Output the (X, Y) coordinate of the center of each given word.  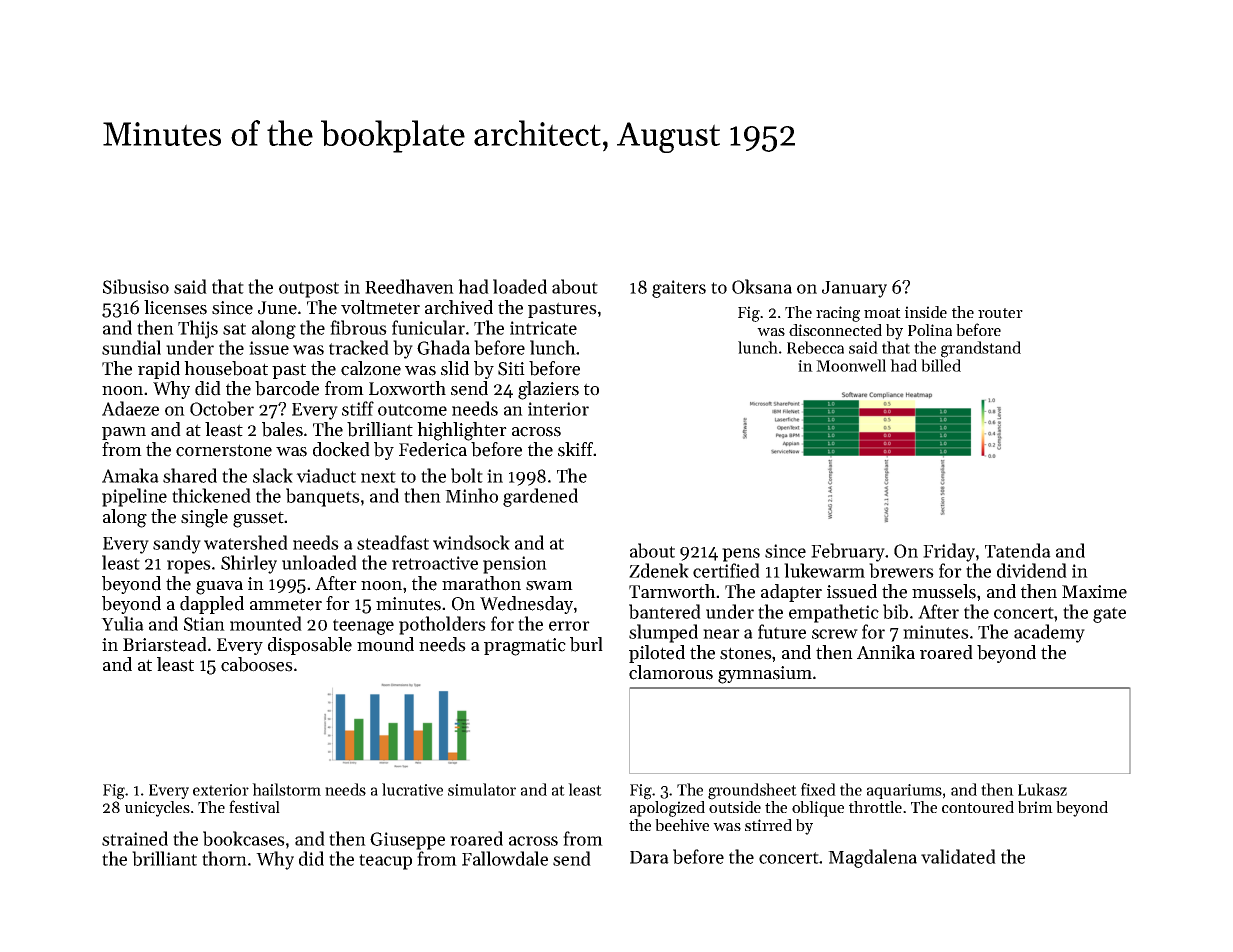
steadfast (393, 542)
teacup (385, 862)
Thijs (198, 329)
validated (958, 856)
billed (941, 365)
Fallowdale (505, 858)
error (569, 626)
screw (835, 634)
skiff (576, 449)
